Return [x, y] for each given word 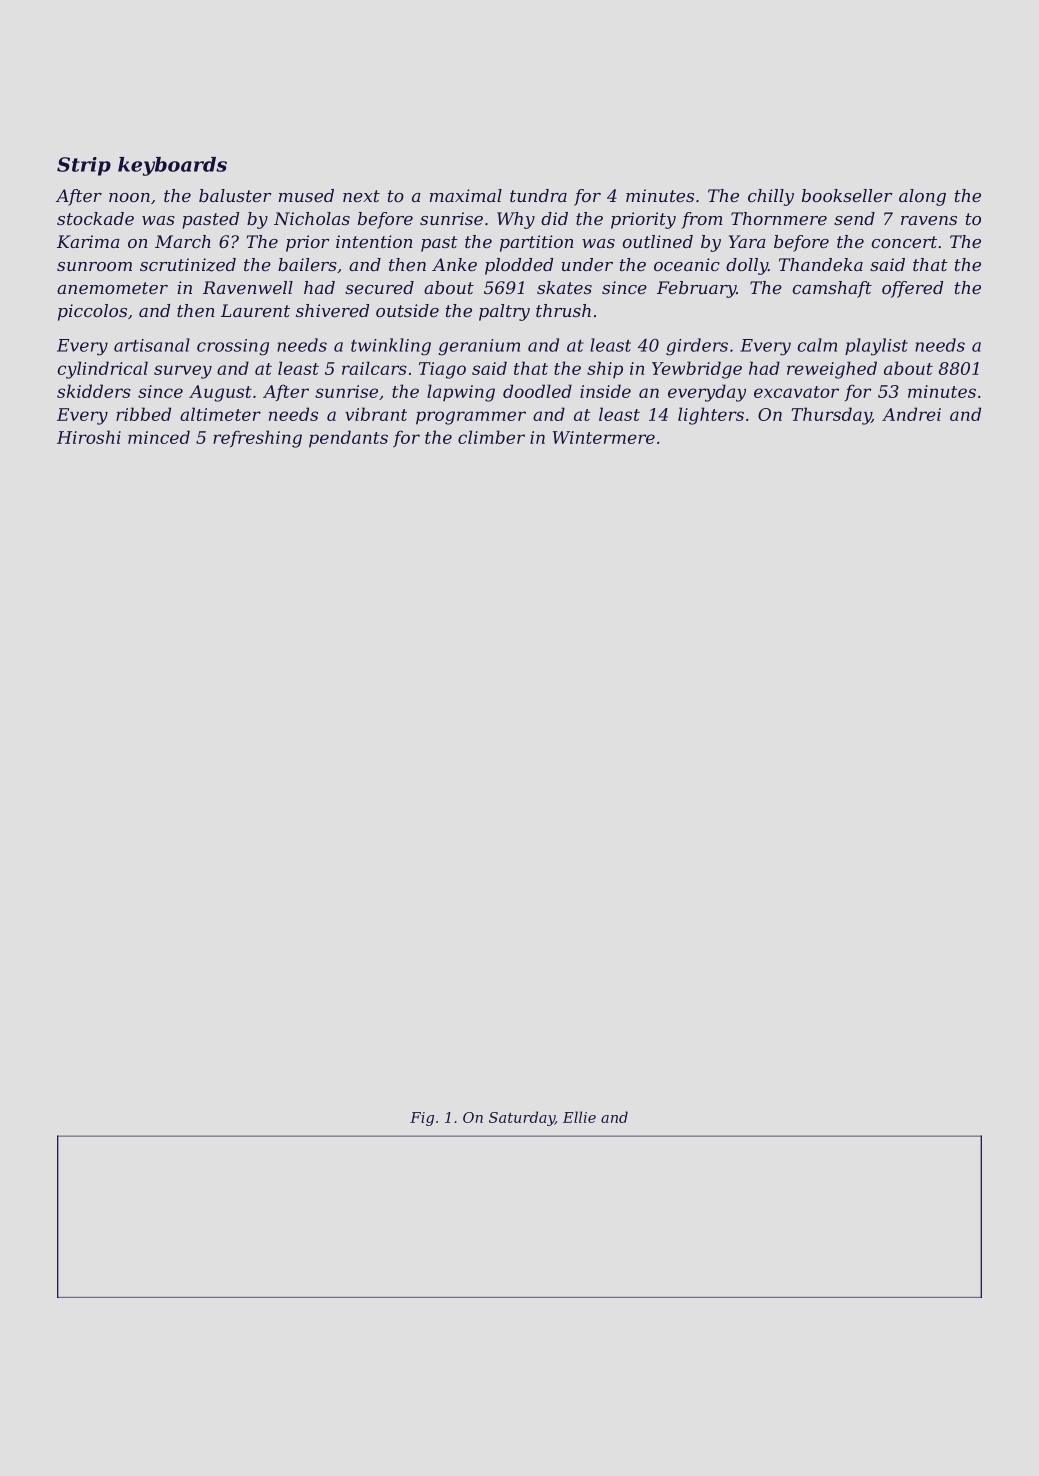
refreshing [257, 439]
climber [491, 437]
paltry [504, 312]
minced [159, 437]
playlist [876, 347]
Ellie [579, 1117]
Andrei [911, 414]
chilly [771, 197]
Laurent [255, 310]
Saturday [522, 1118]
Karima [88, 241]
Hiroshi [89, 437]
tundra [538, 195]
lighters [711, 416]
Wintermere [604, 437]
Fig [422, 1119]
